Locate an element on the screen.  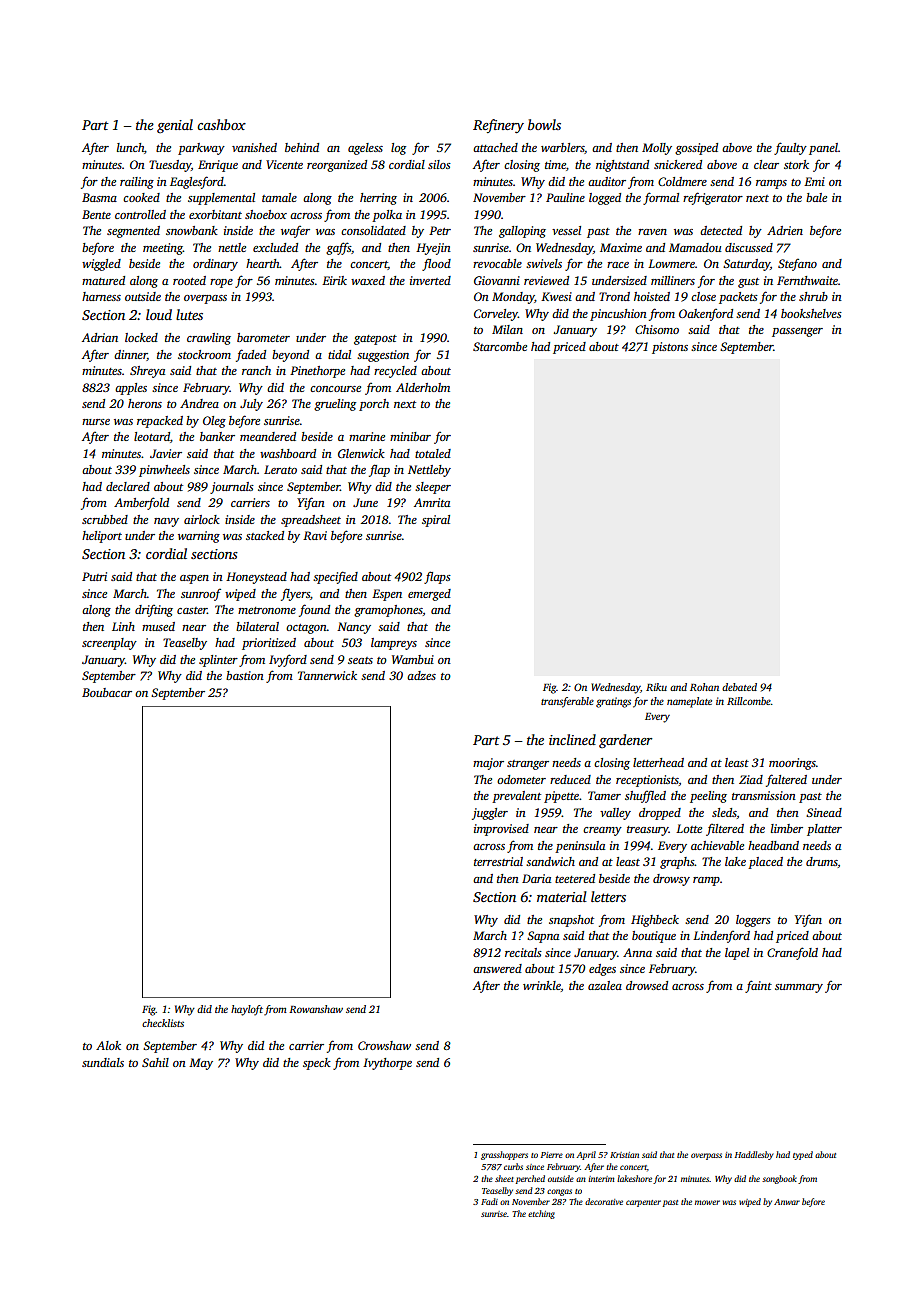
Stefano is located at coordinates (797, 265).
